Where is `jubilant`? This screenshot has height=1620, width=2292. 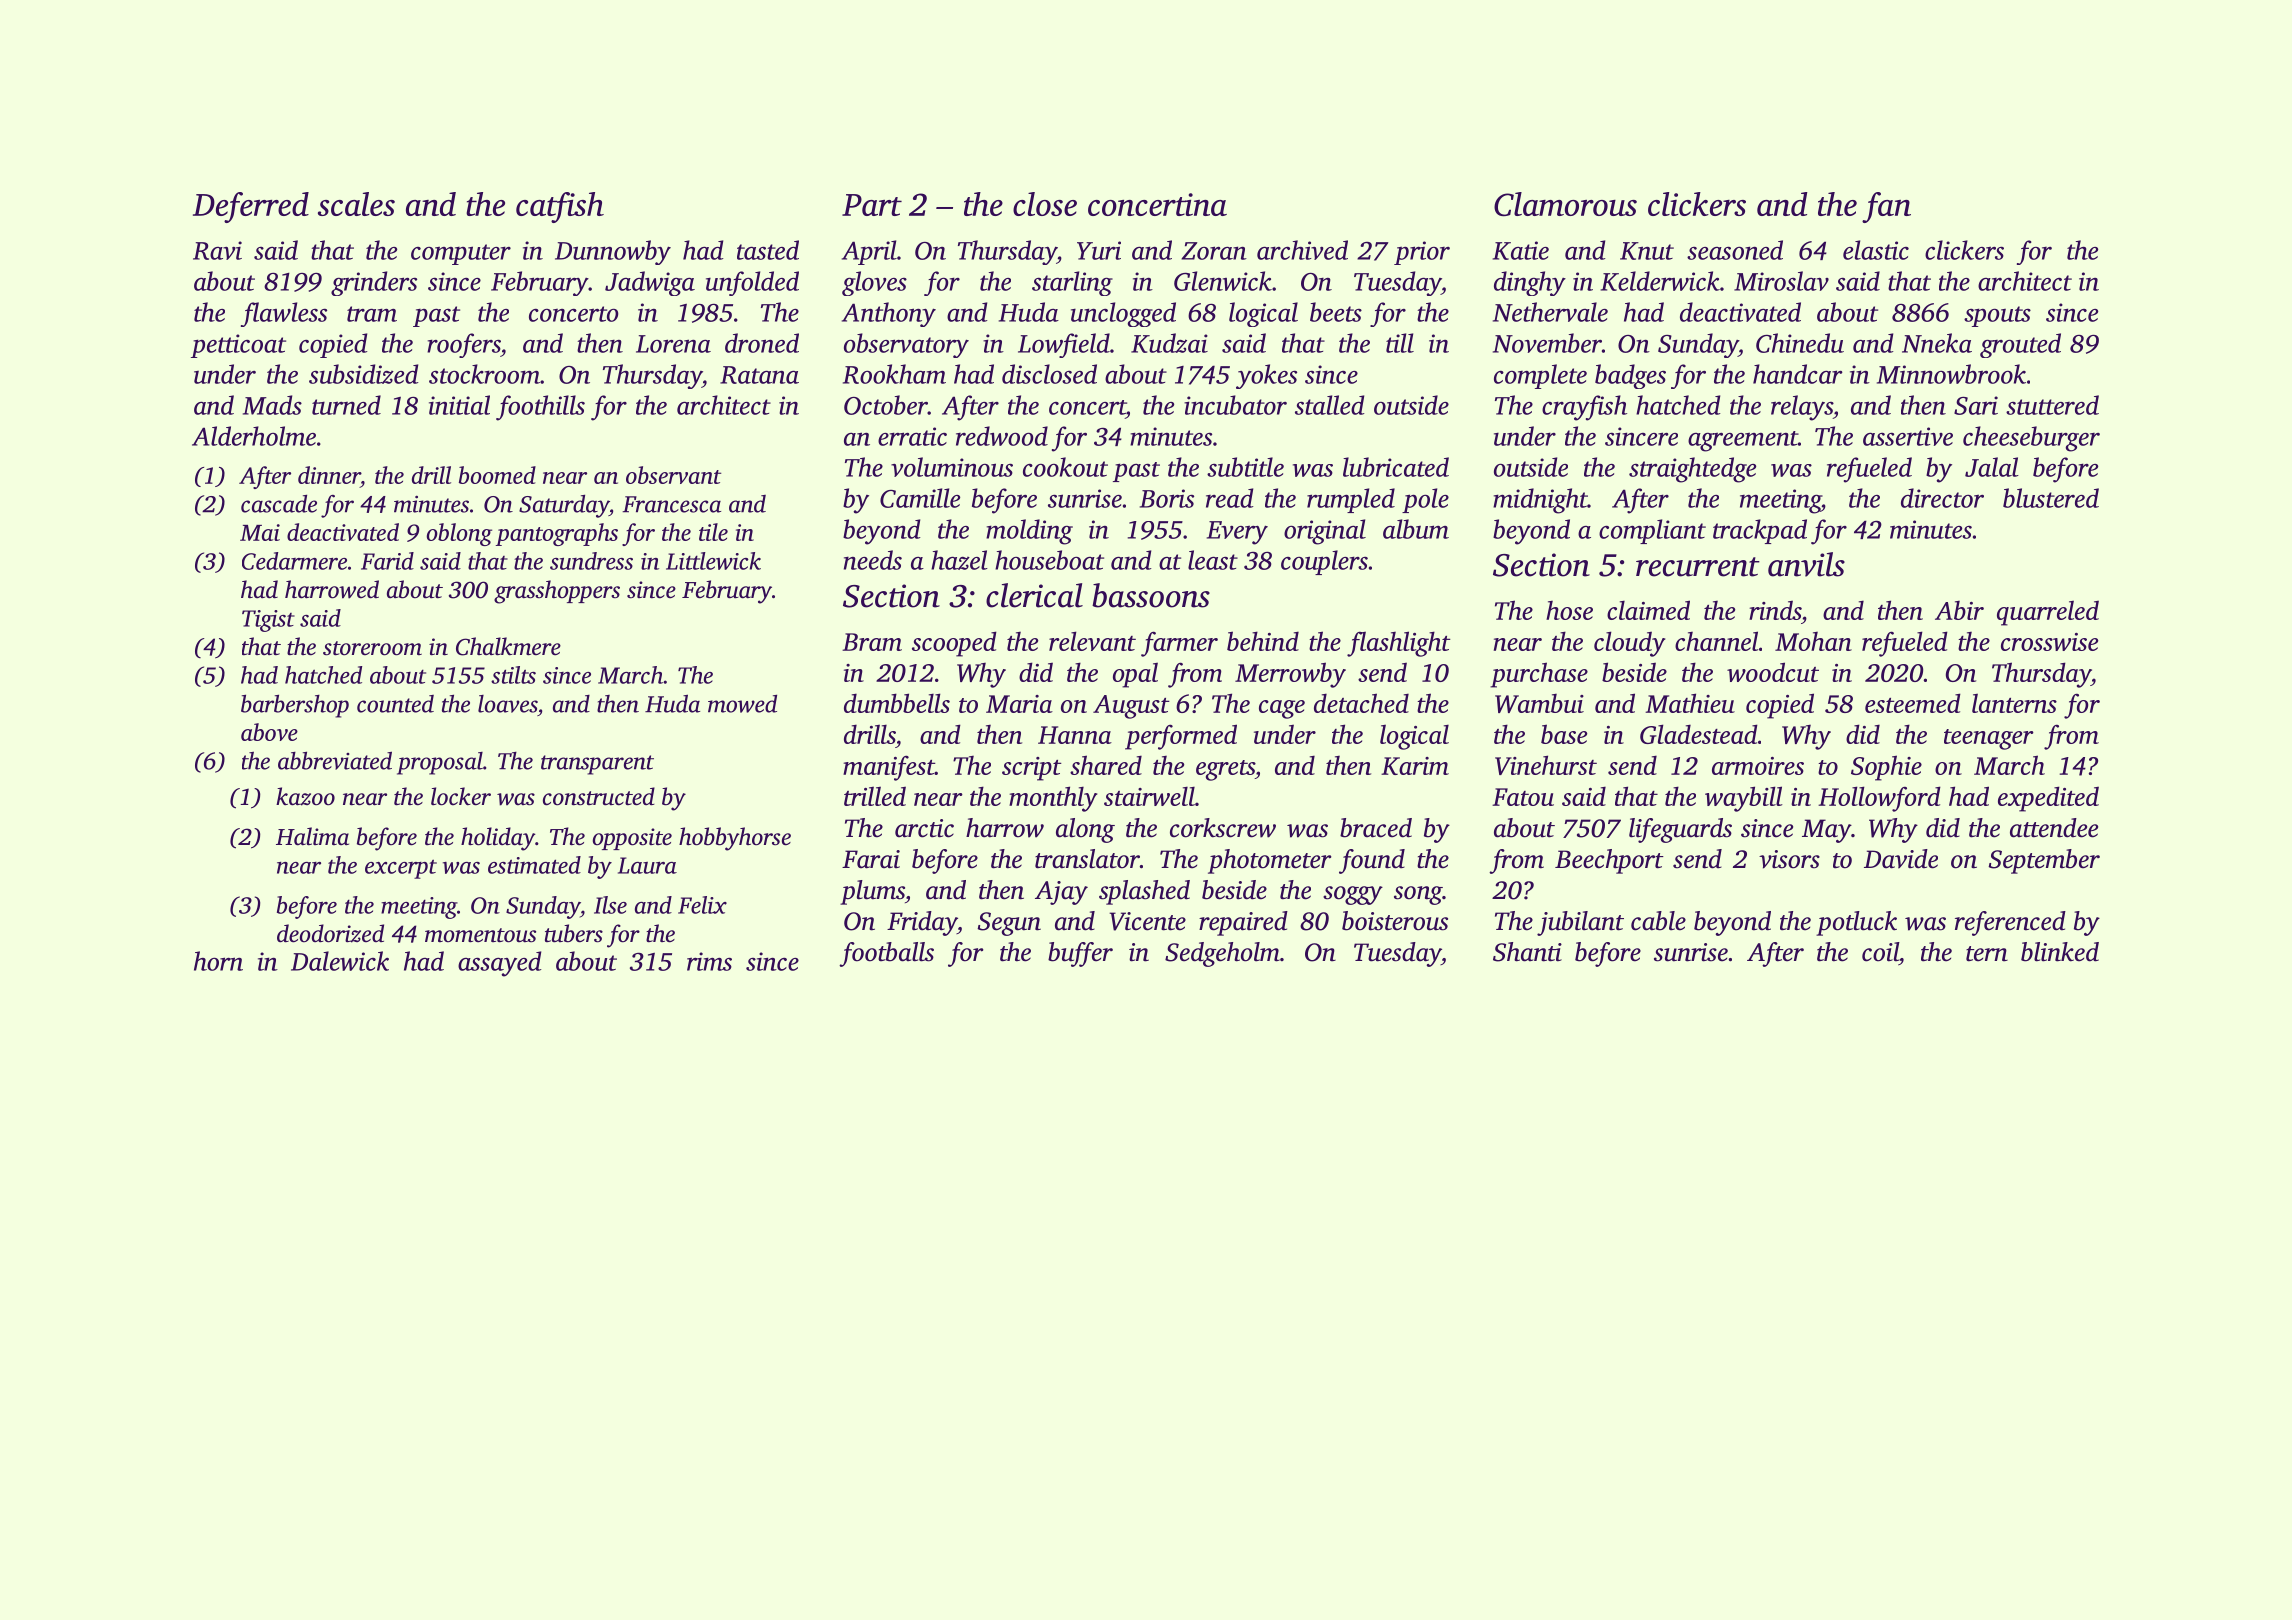 jubilant is located at coordinates (1580, 923).
